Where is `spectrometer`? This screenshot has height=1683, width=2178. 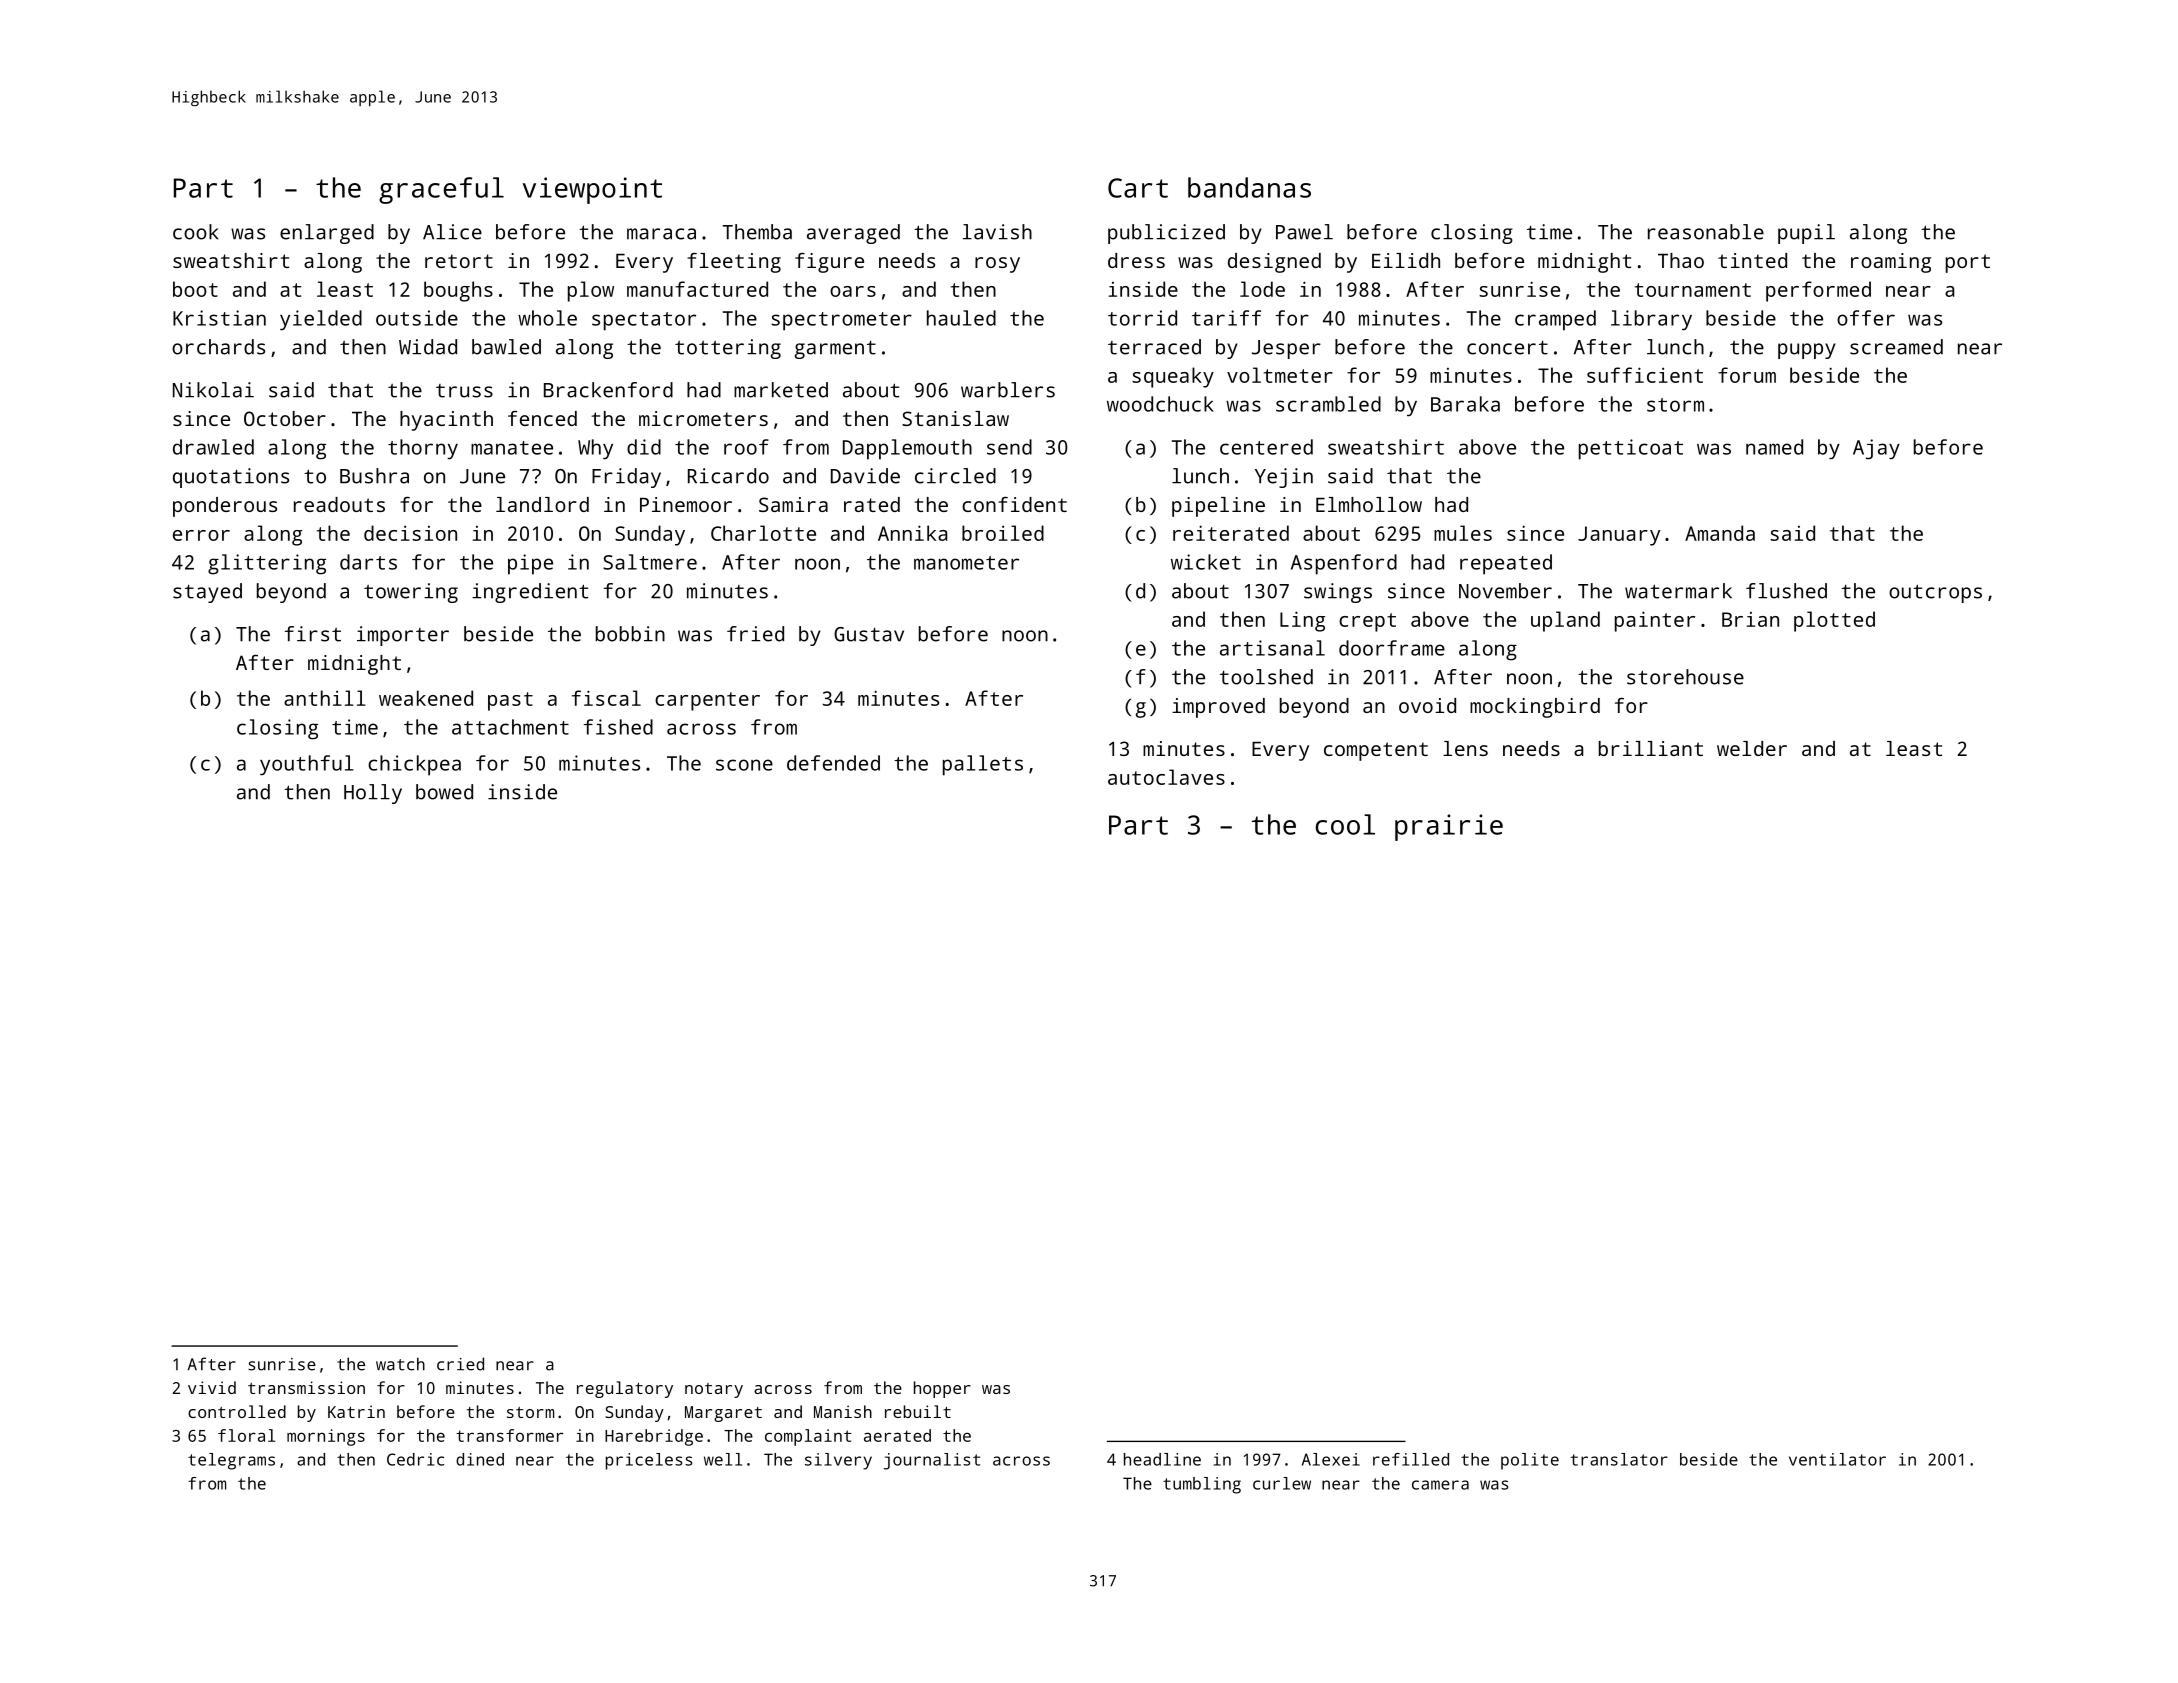 spectrometer is located at coordinates (841, 321).
